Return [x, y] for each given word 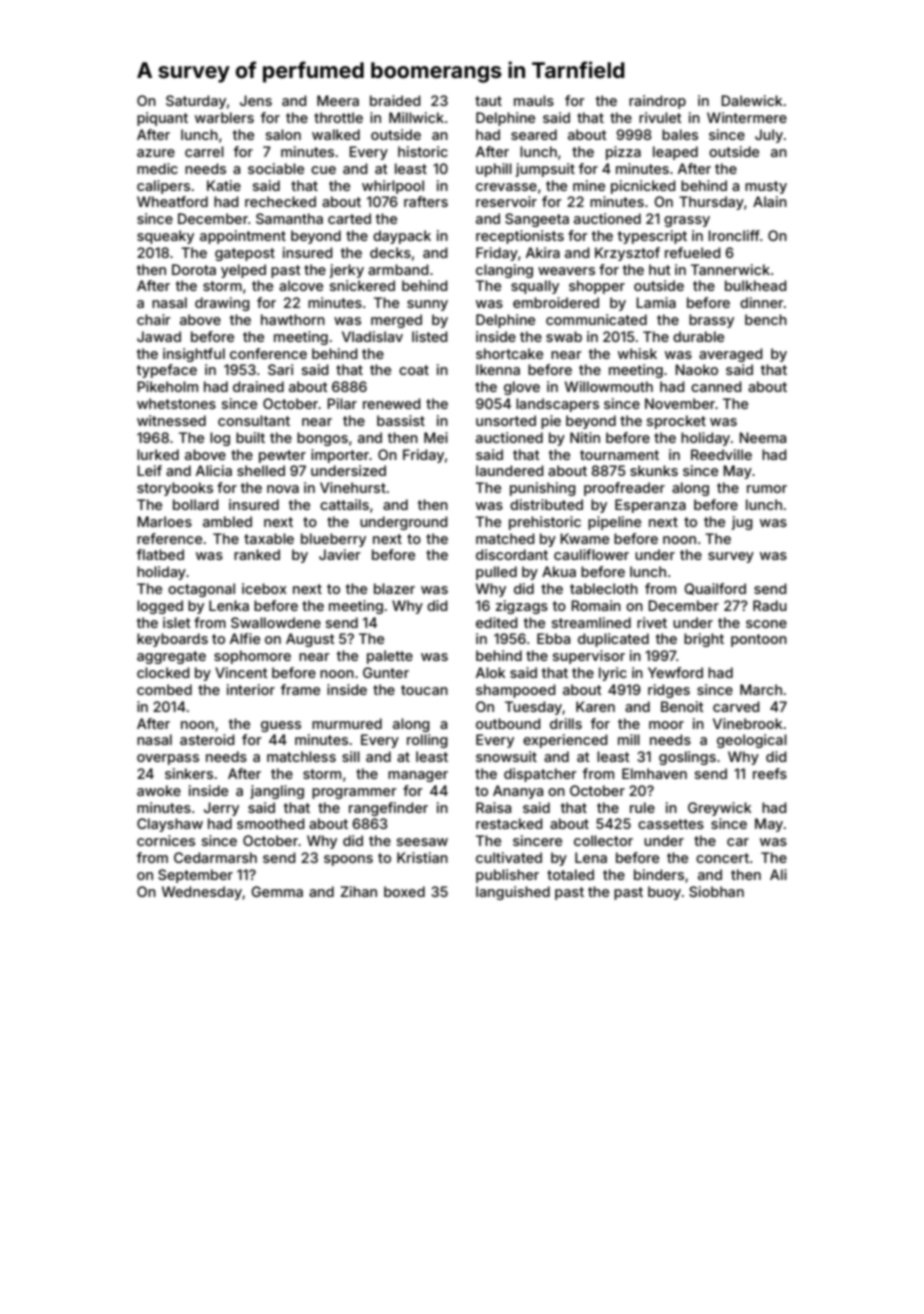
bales [680, 134]
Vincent [241, 672]
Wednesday [202, 893]
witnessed [171, 420]
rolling [427, 741]
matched [505, 538]
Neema [762, 437]
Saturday [196, 102]
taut [488, 101]
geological [752, 741]
